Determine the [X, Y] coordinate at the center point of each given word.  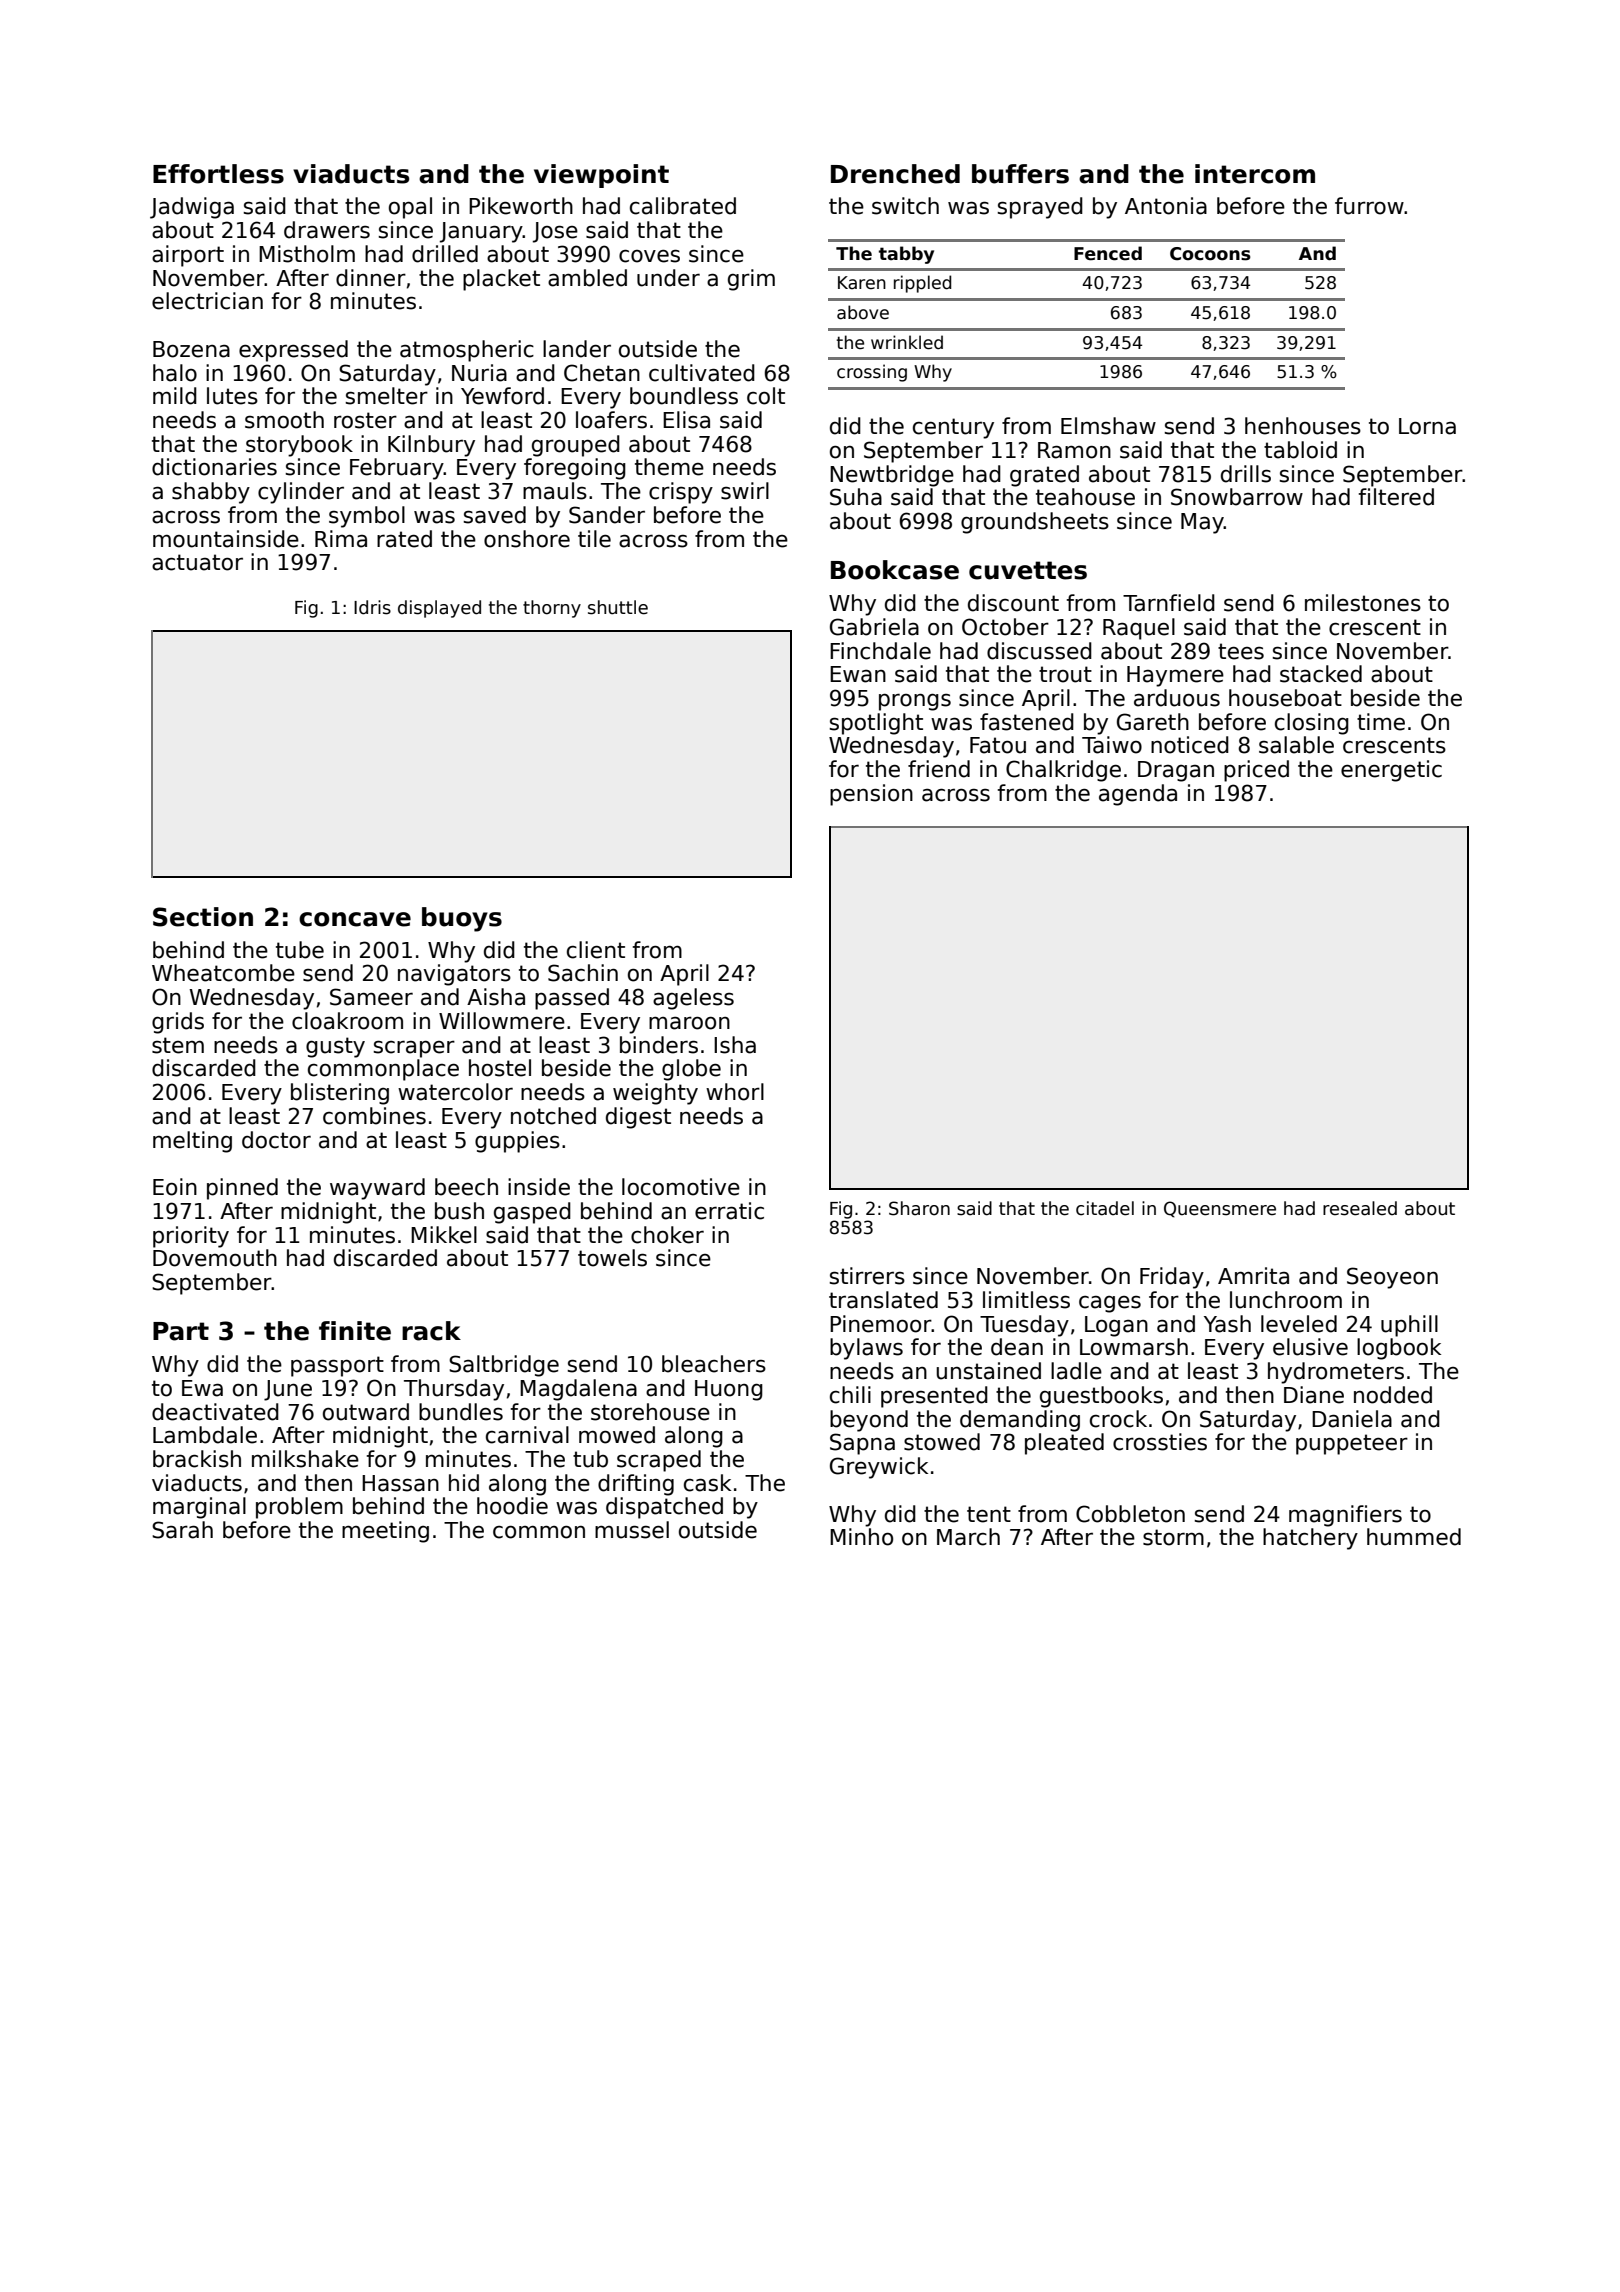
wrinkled [907, 342]
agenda [1138, 795]
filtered [1396, 497]
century [953, 428]
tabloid [1300, 450]
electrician [207, 301]
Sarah [182, 1530]
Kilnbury [431, 446]
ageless [693, 999]
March [968, 1537]
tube [300, 950]
